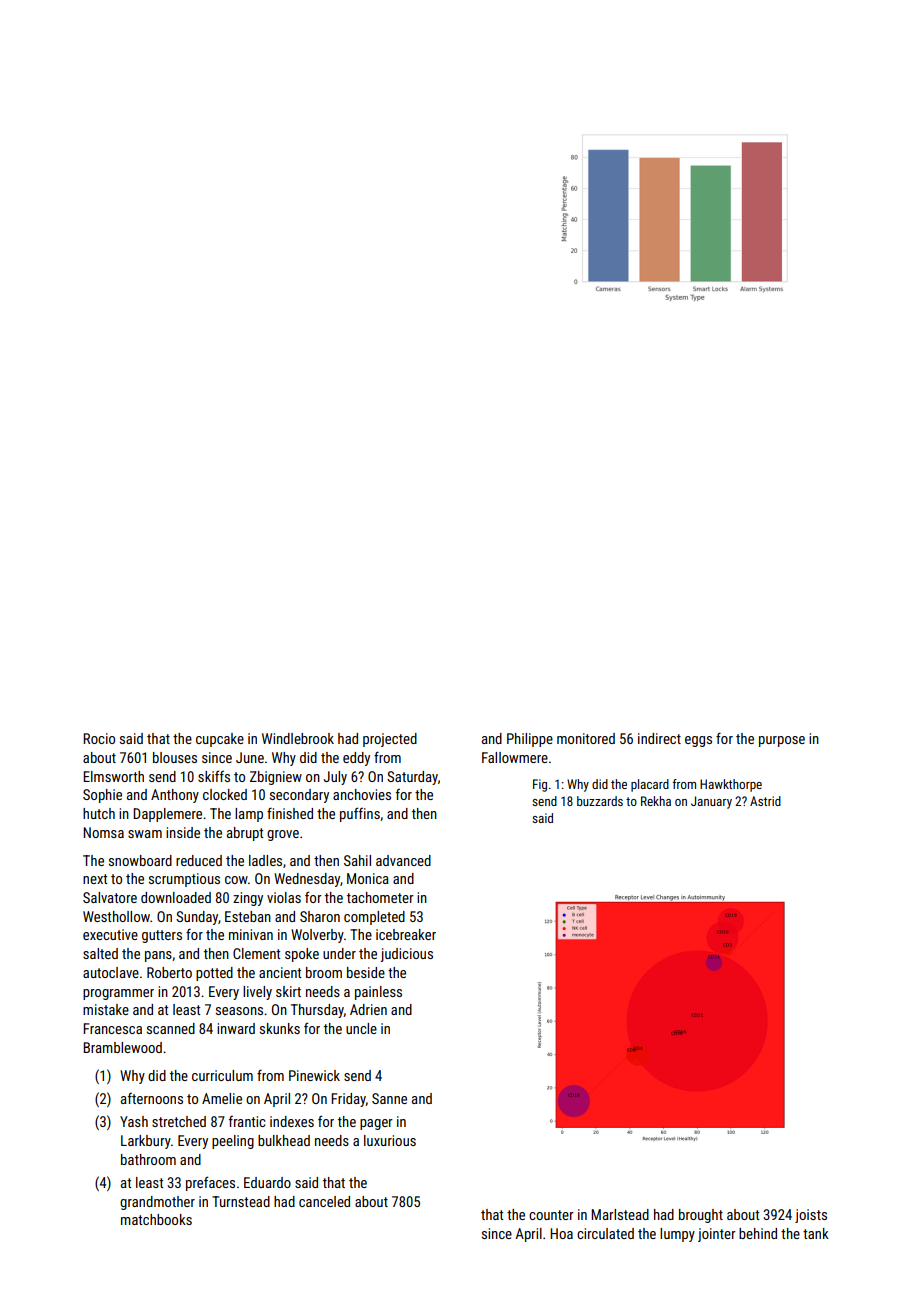 The image size is (924, 1314). I want to click on purpose, so click(782, 741).
